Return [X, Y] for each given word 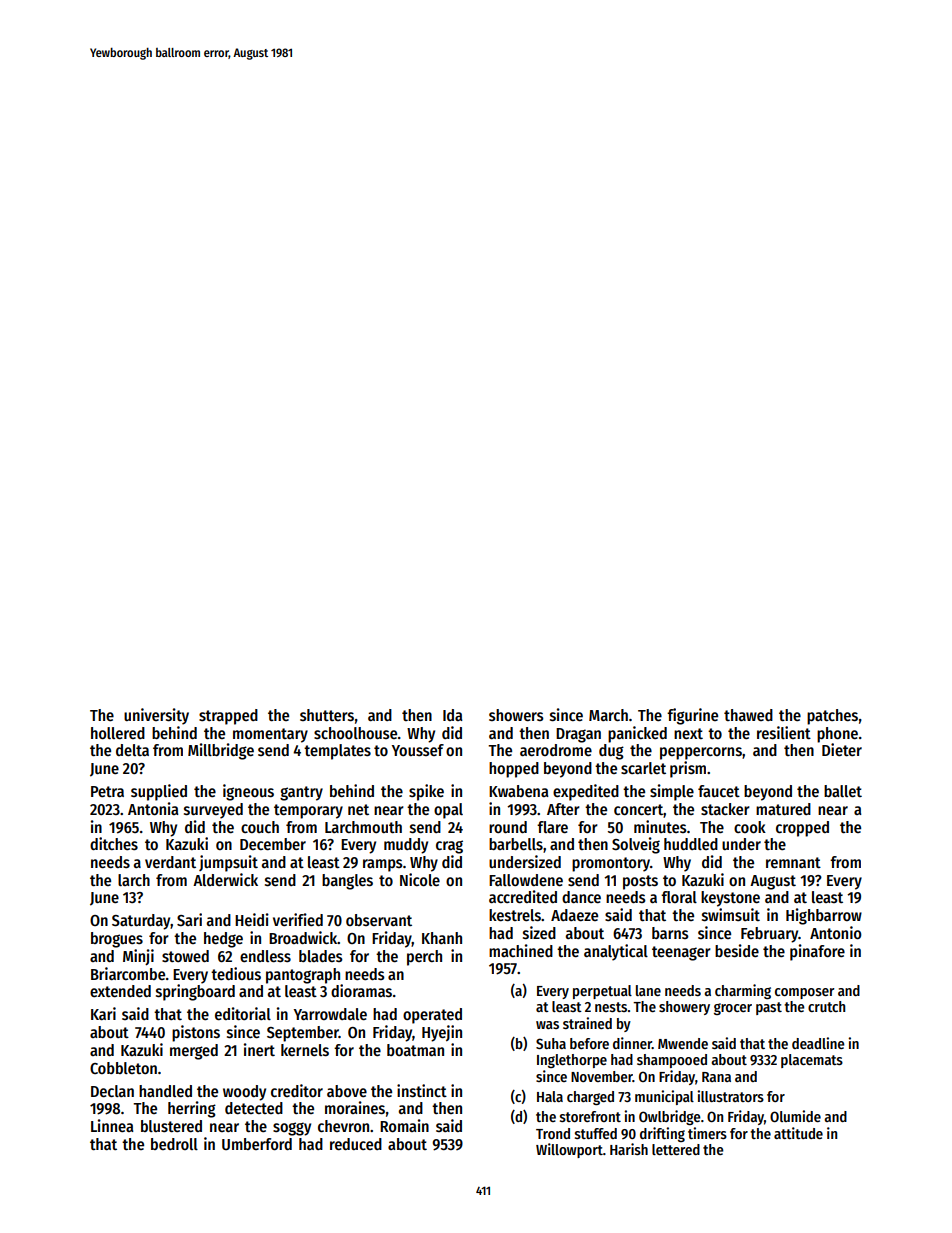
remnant [793, 862]
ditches [114, 843]
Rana [716, 1077]
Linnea [112, 1125]
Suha [551, 1043]
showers [516, 715]
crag [449, 847]
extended [120, 991]
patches [832, 717]
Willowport [569, 1150]
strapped [228, 717]
